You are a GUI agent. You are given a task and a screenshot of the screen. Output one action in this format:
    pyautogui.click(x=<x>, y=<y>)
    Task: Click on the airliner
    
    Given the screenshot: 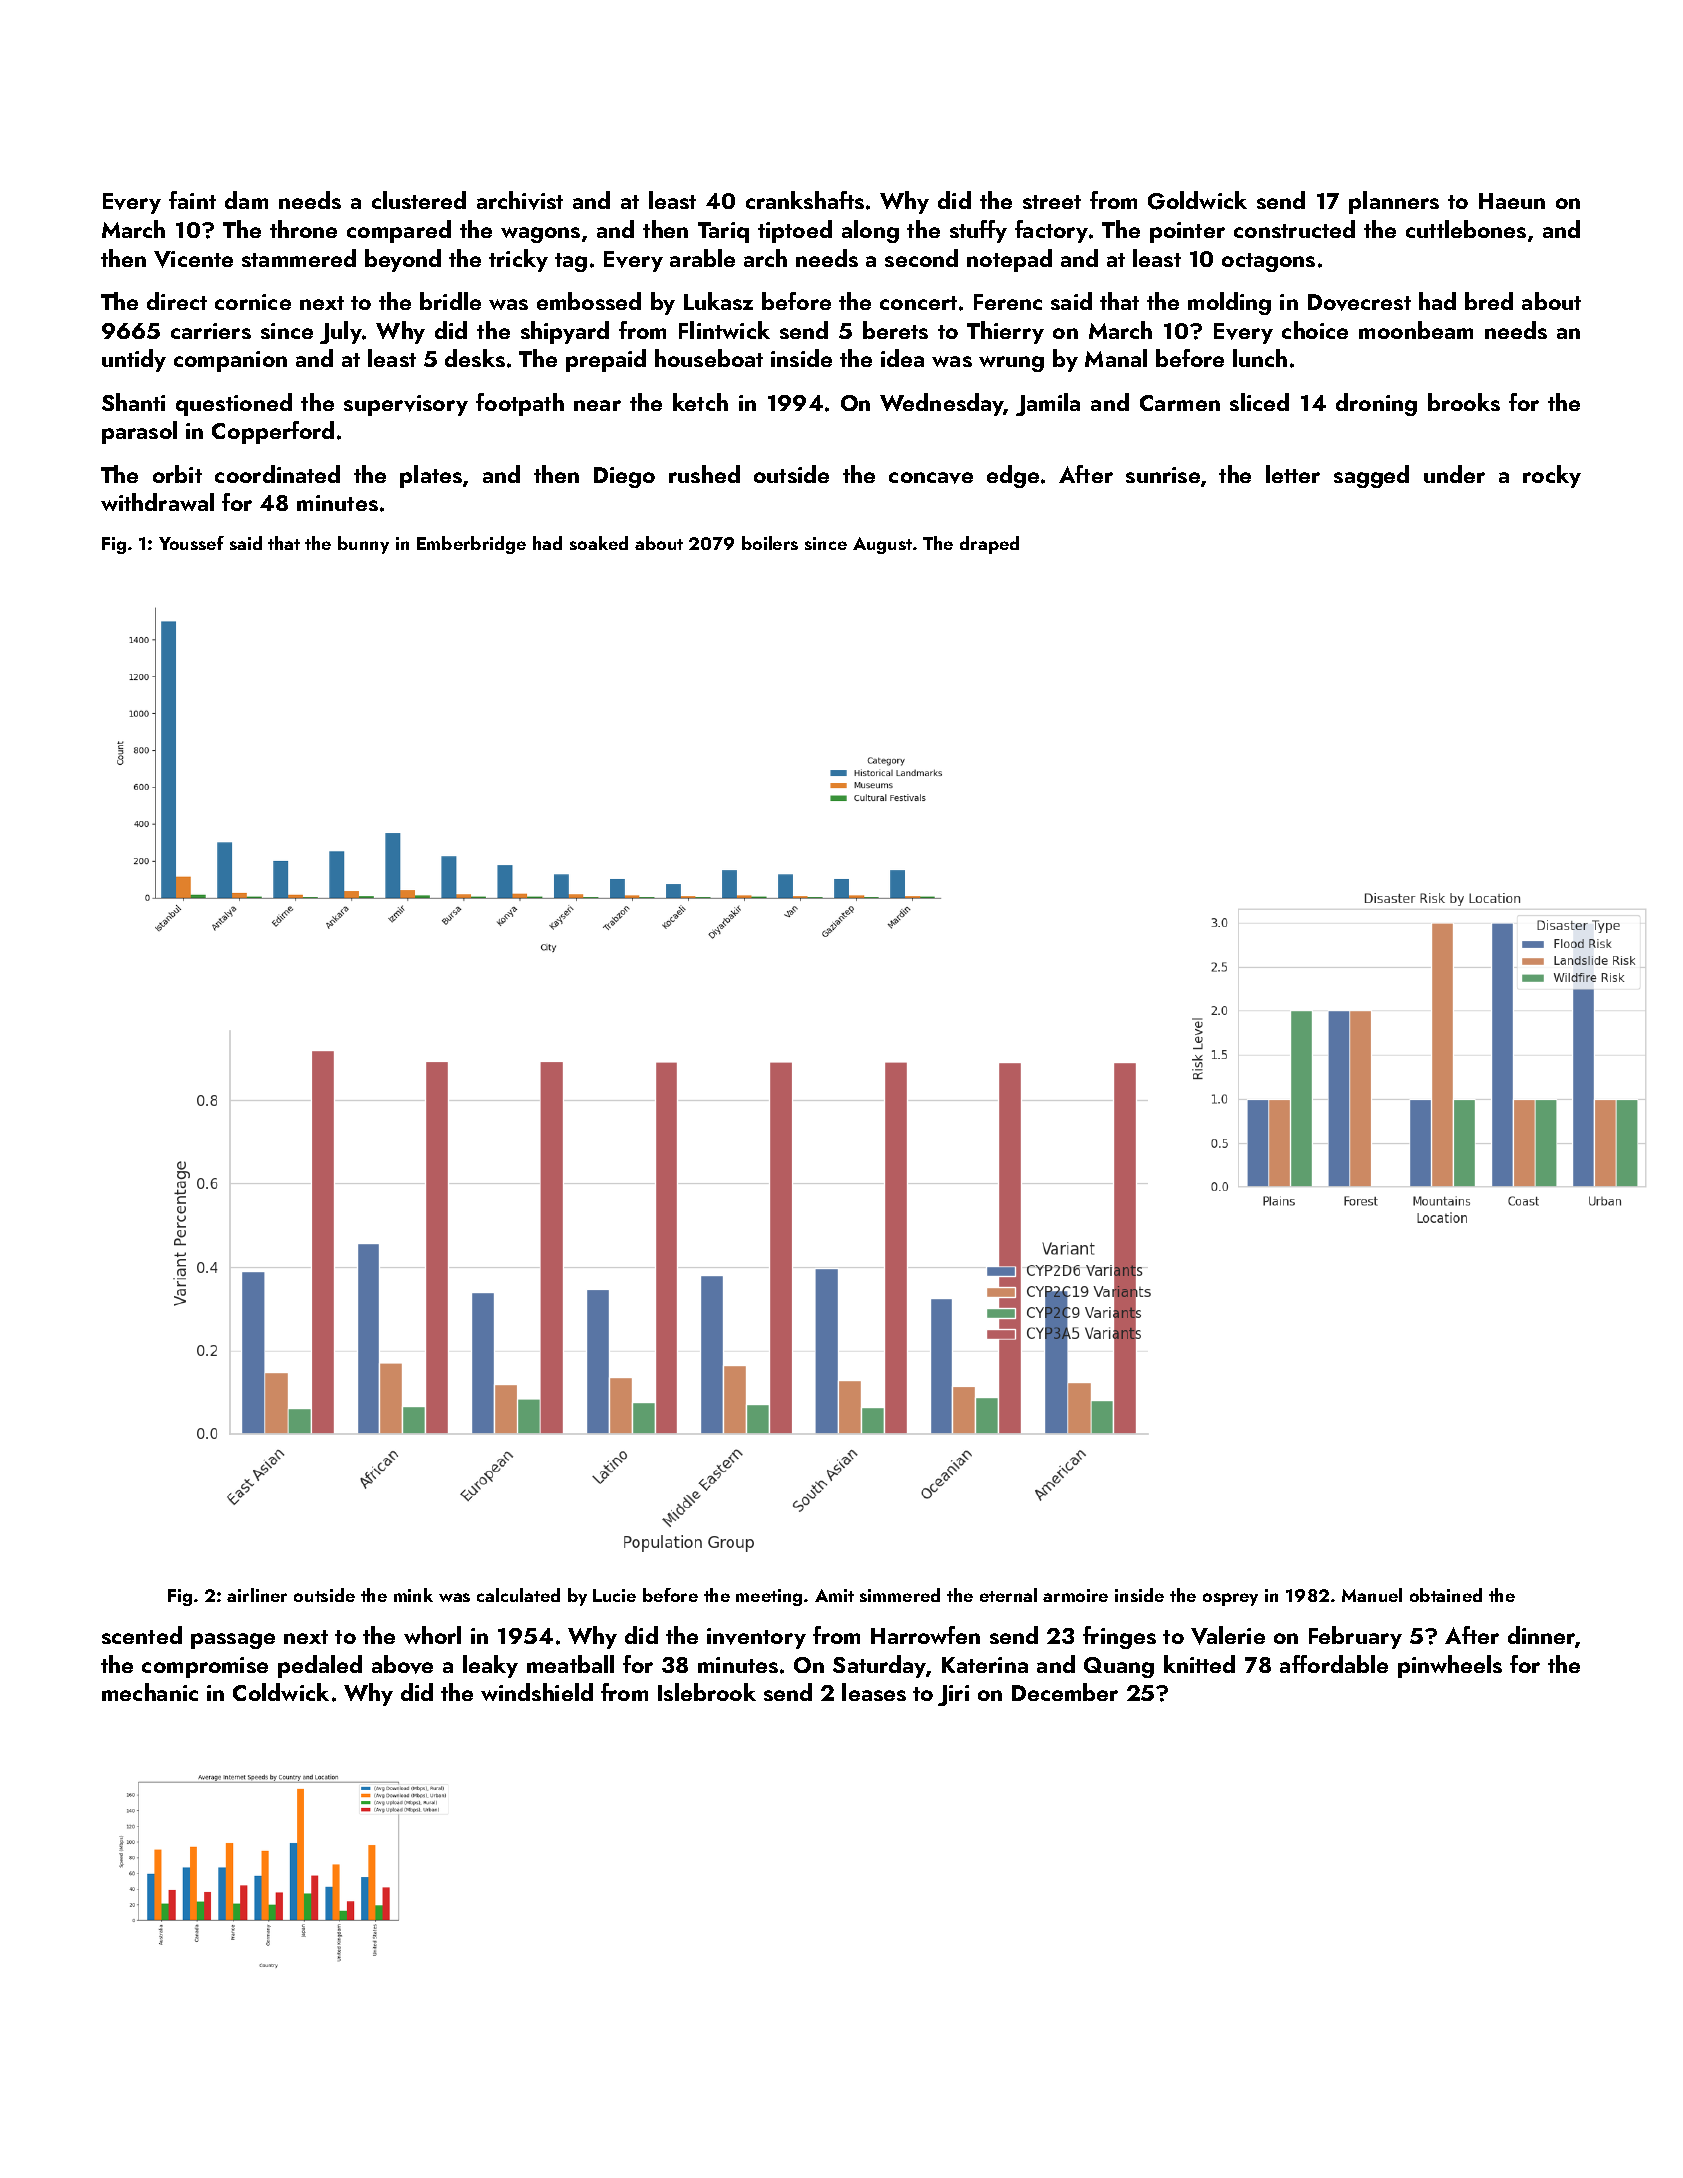 What is the action you would take?
    pyautogui.click(x=257, y=1595)
